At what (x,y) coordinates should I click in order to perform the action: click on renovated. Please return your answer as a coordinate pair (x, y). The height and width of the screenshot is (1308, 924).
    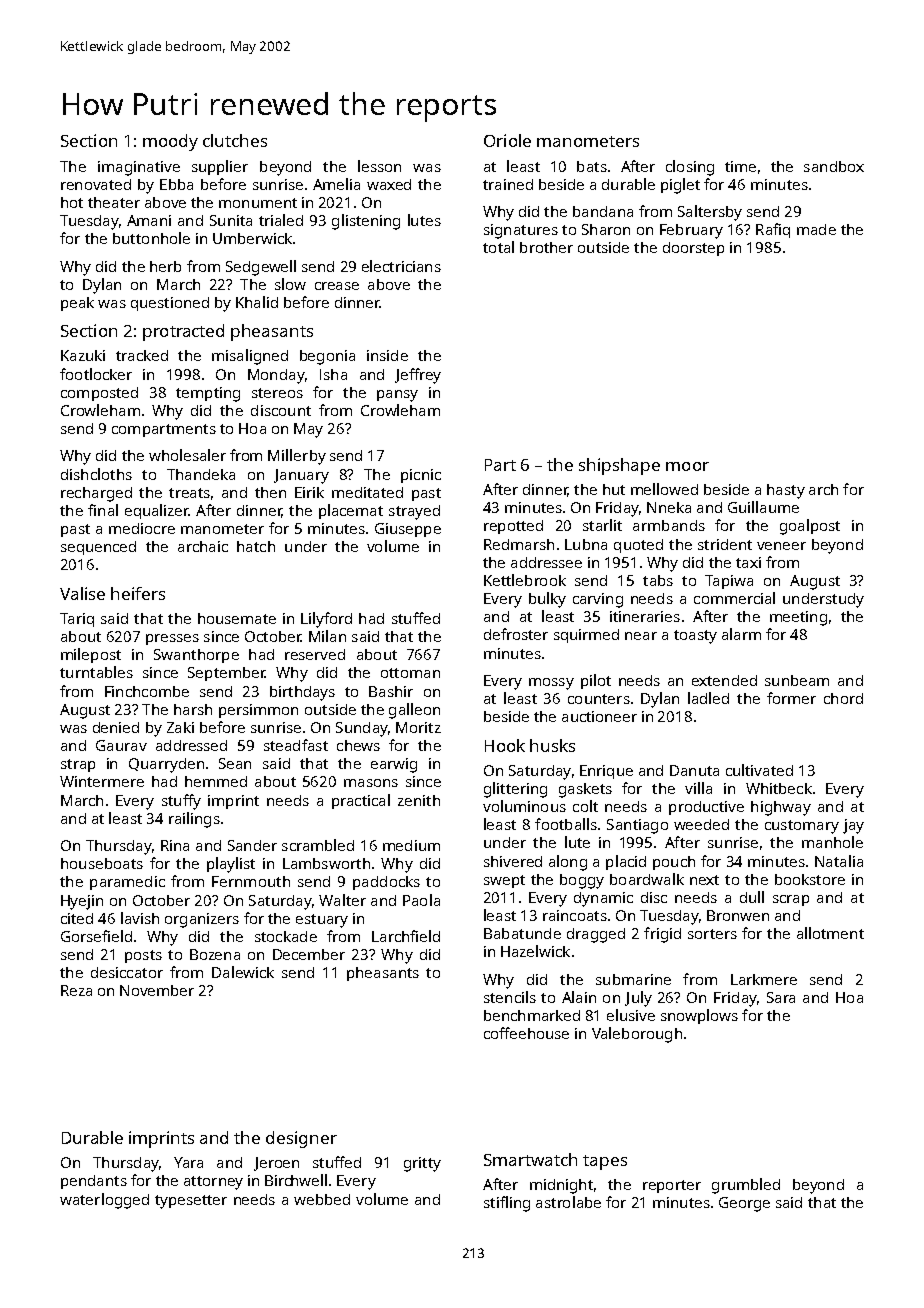
    Looking at the image, I should click on (96, 184).
